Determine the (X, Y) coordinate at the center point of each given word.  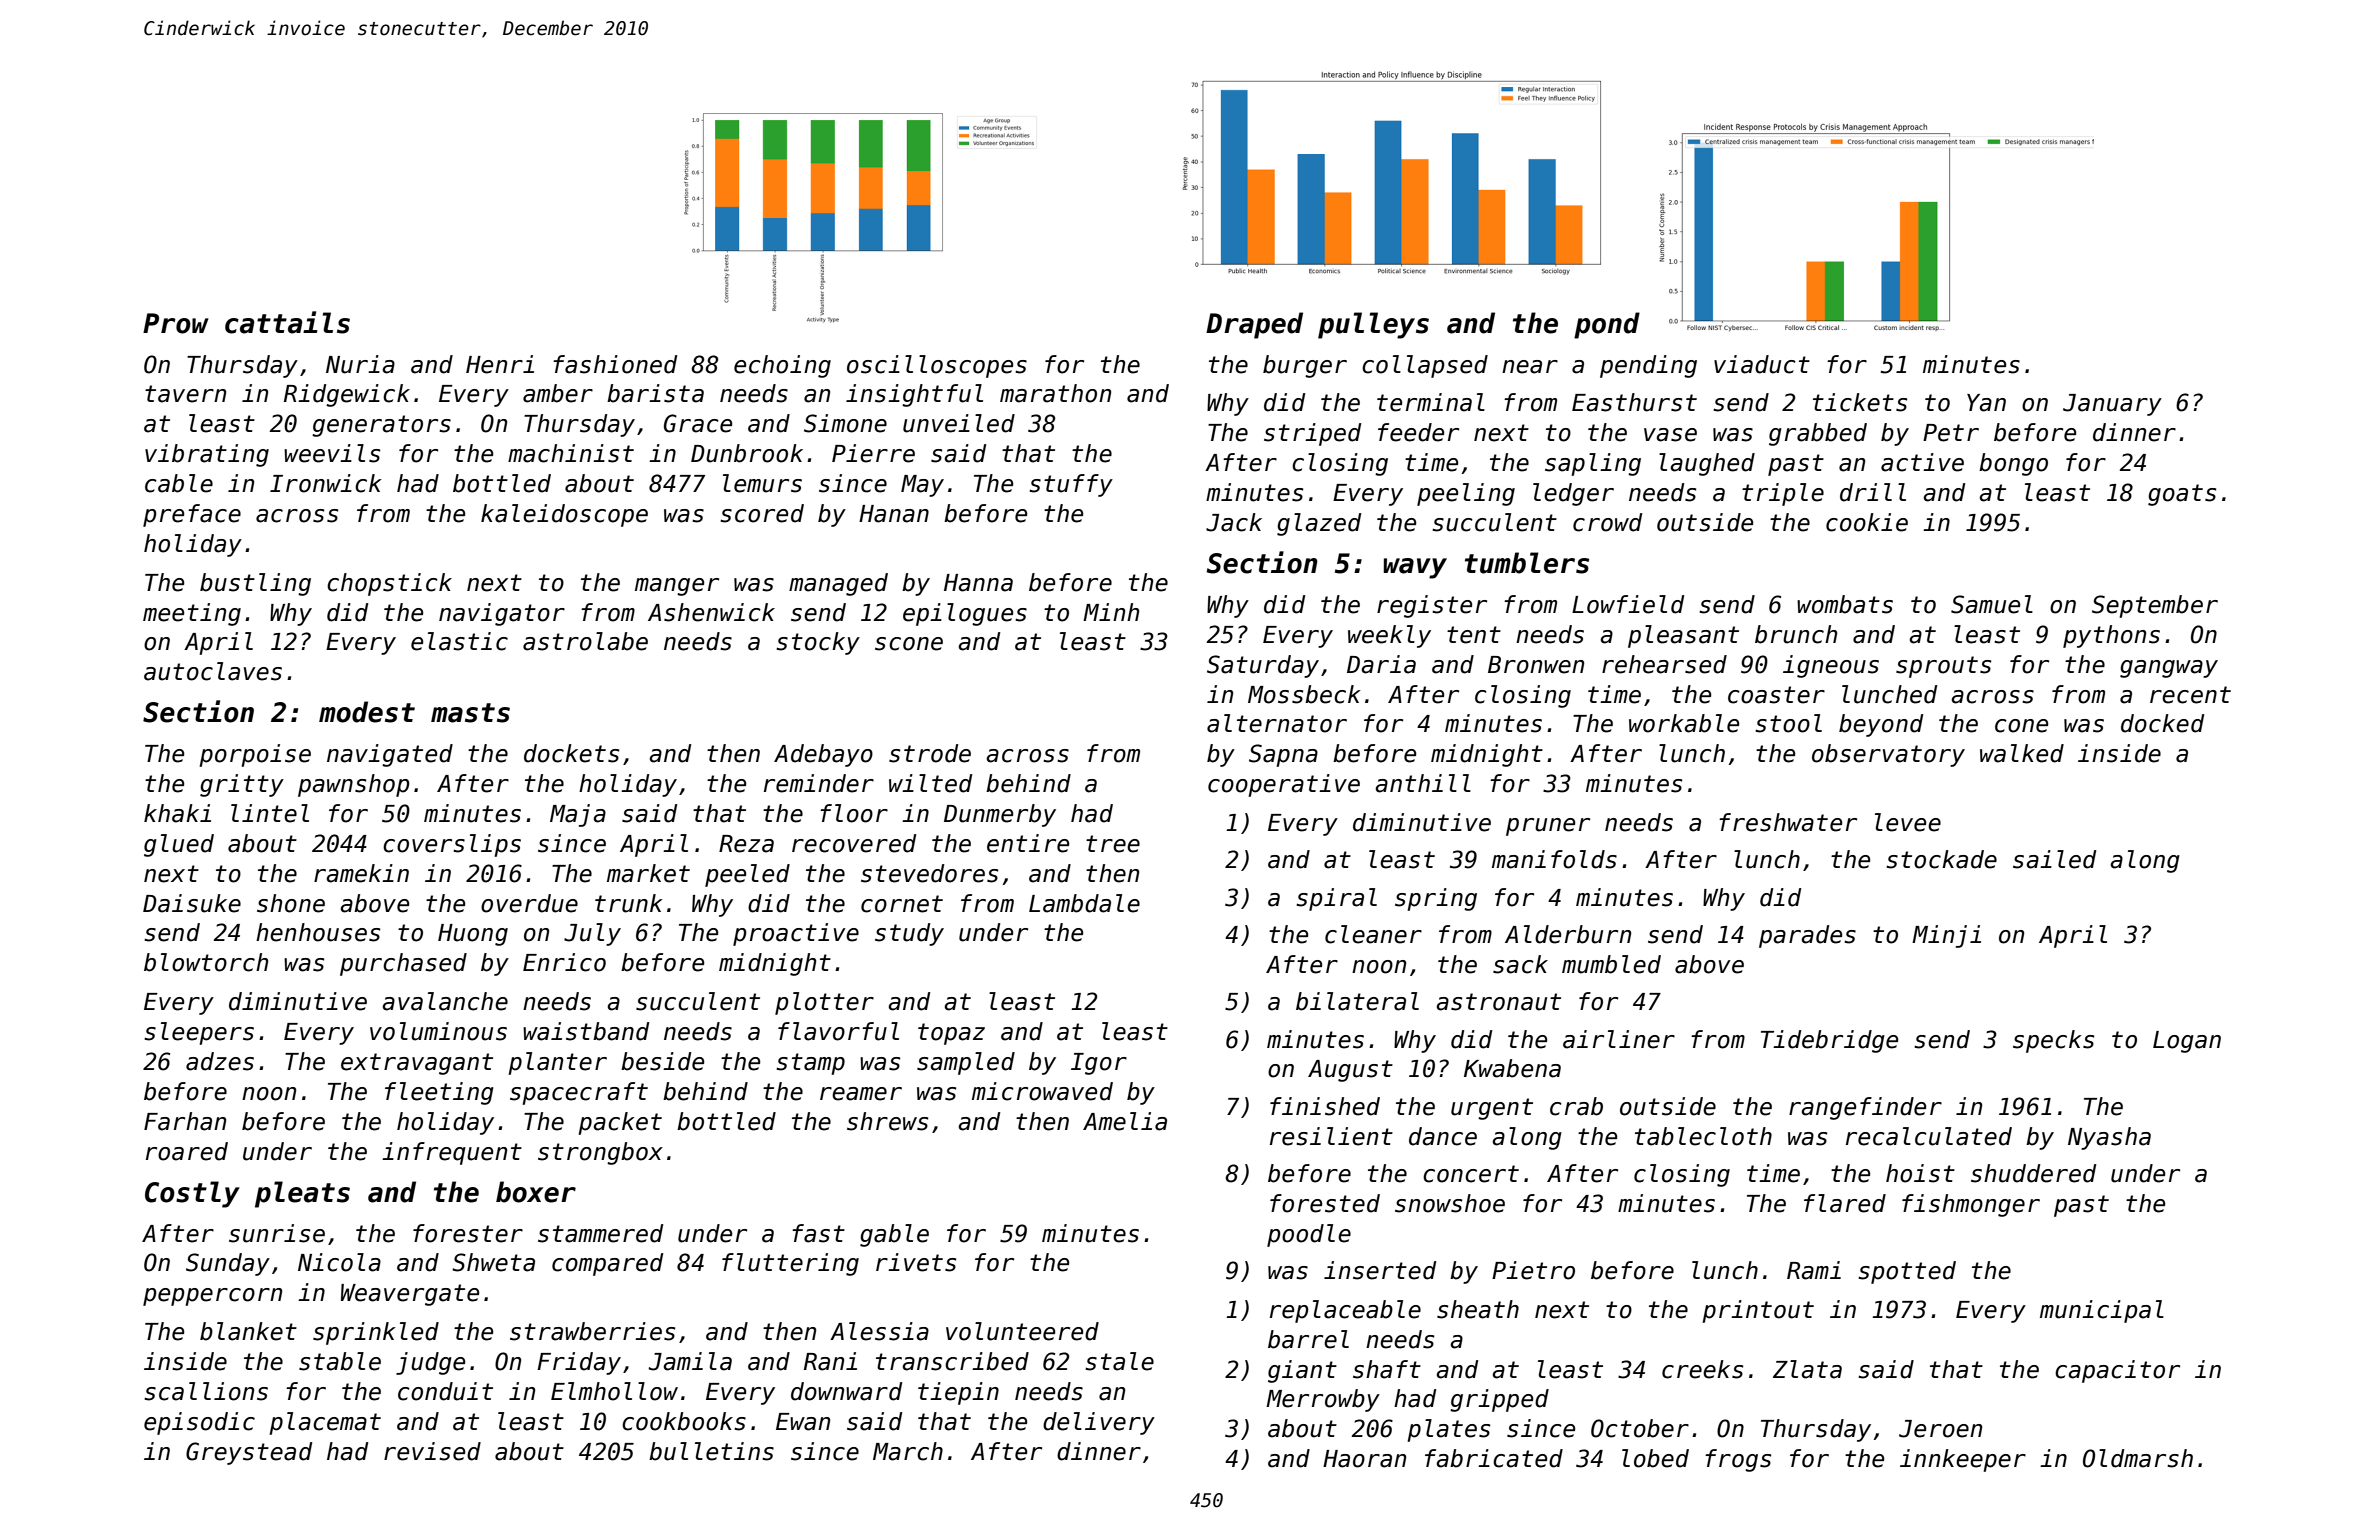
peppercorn (212, 1297)
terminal (1431, 402)
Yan (1986, 403)
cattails (287, 322)
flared (1845, 1203)
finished (1325, 1106)
